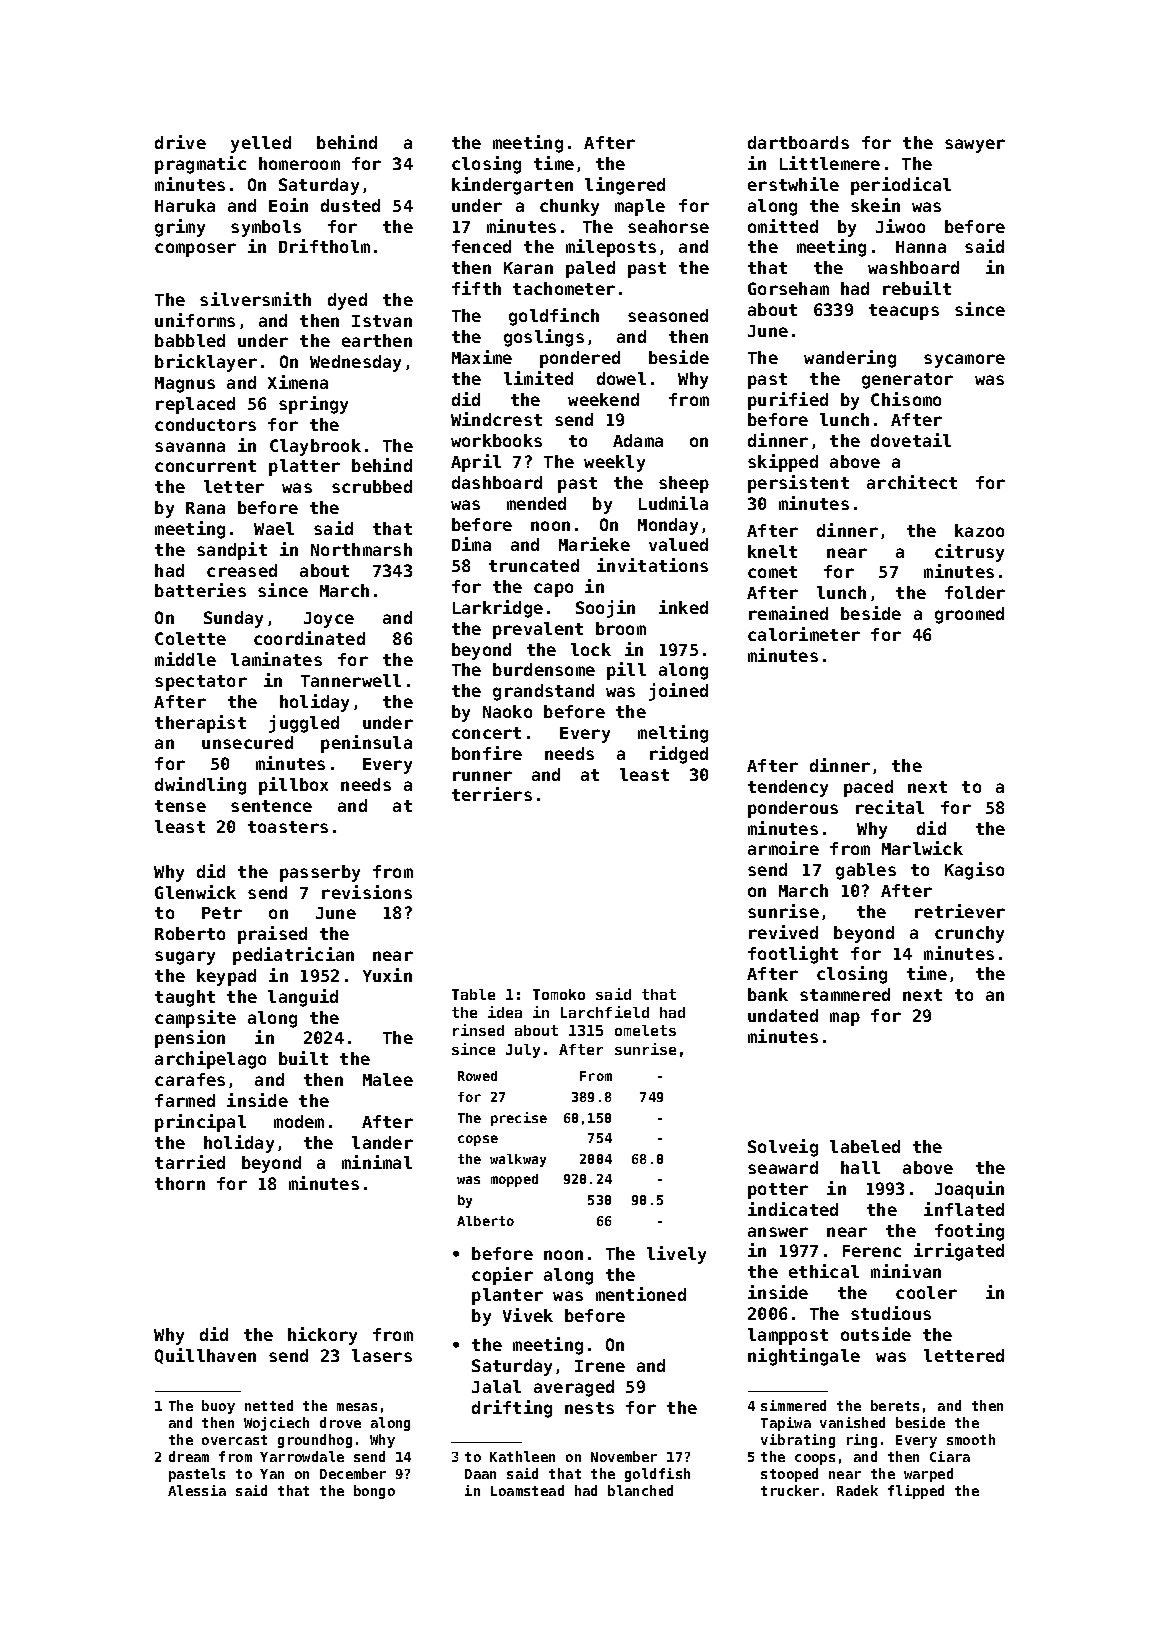 This page has width=1161, height=1643. What do you see at coordinates (205, 1356) in the page?
I see `Quillhaven` at bounding box center [205, 1356].
